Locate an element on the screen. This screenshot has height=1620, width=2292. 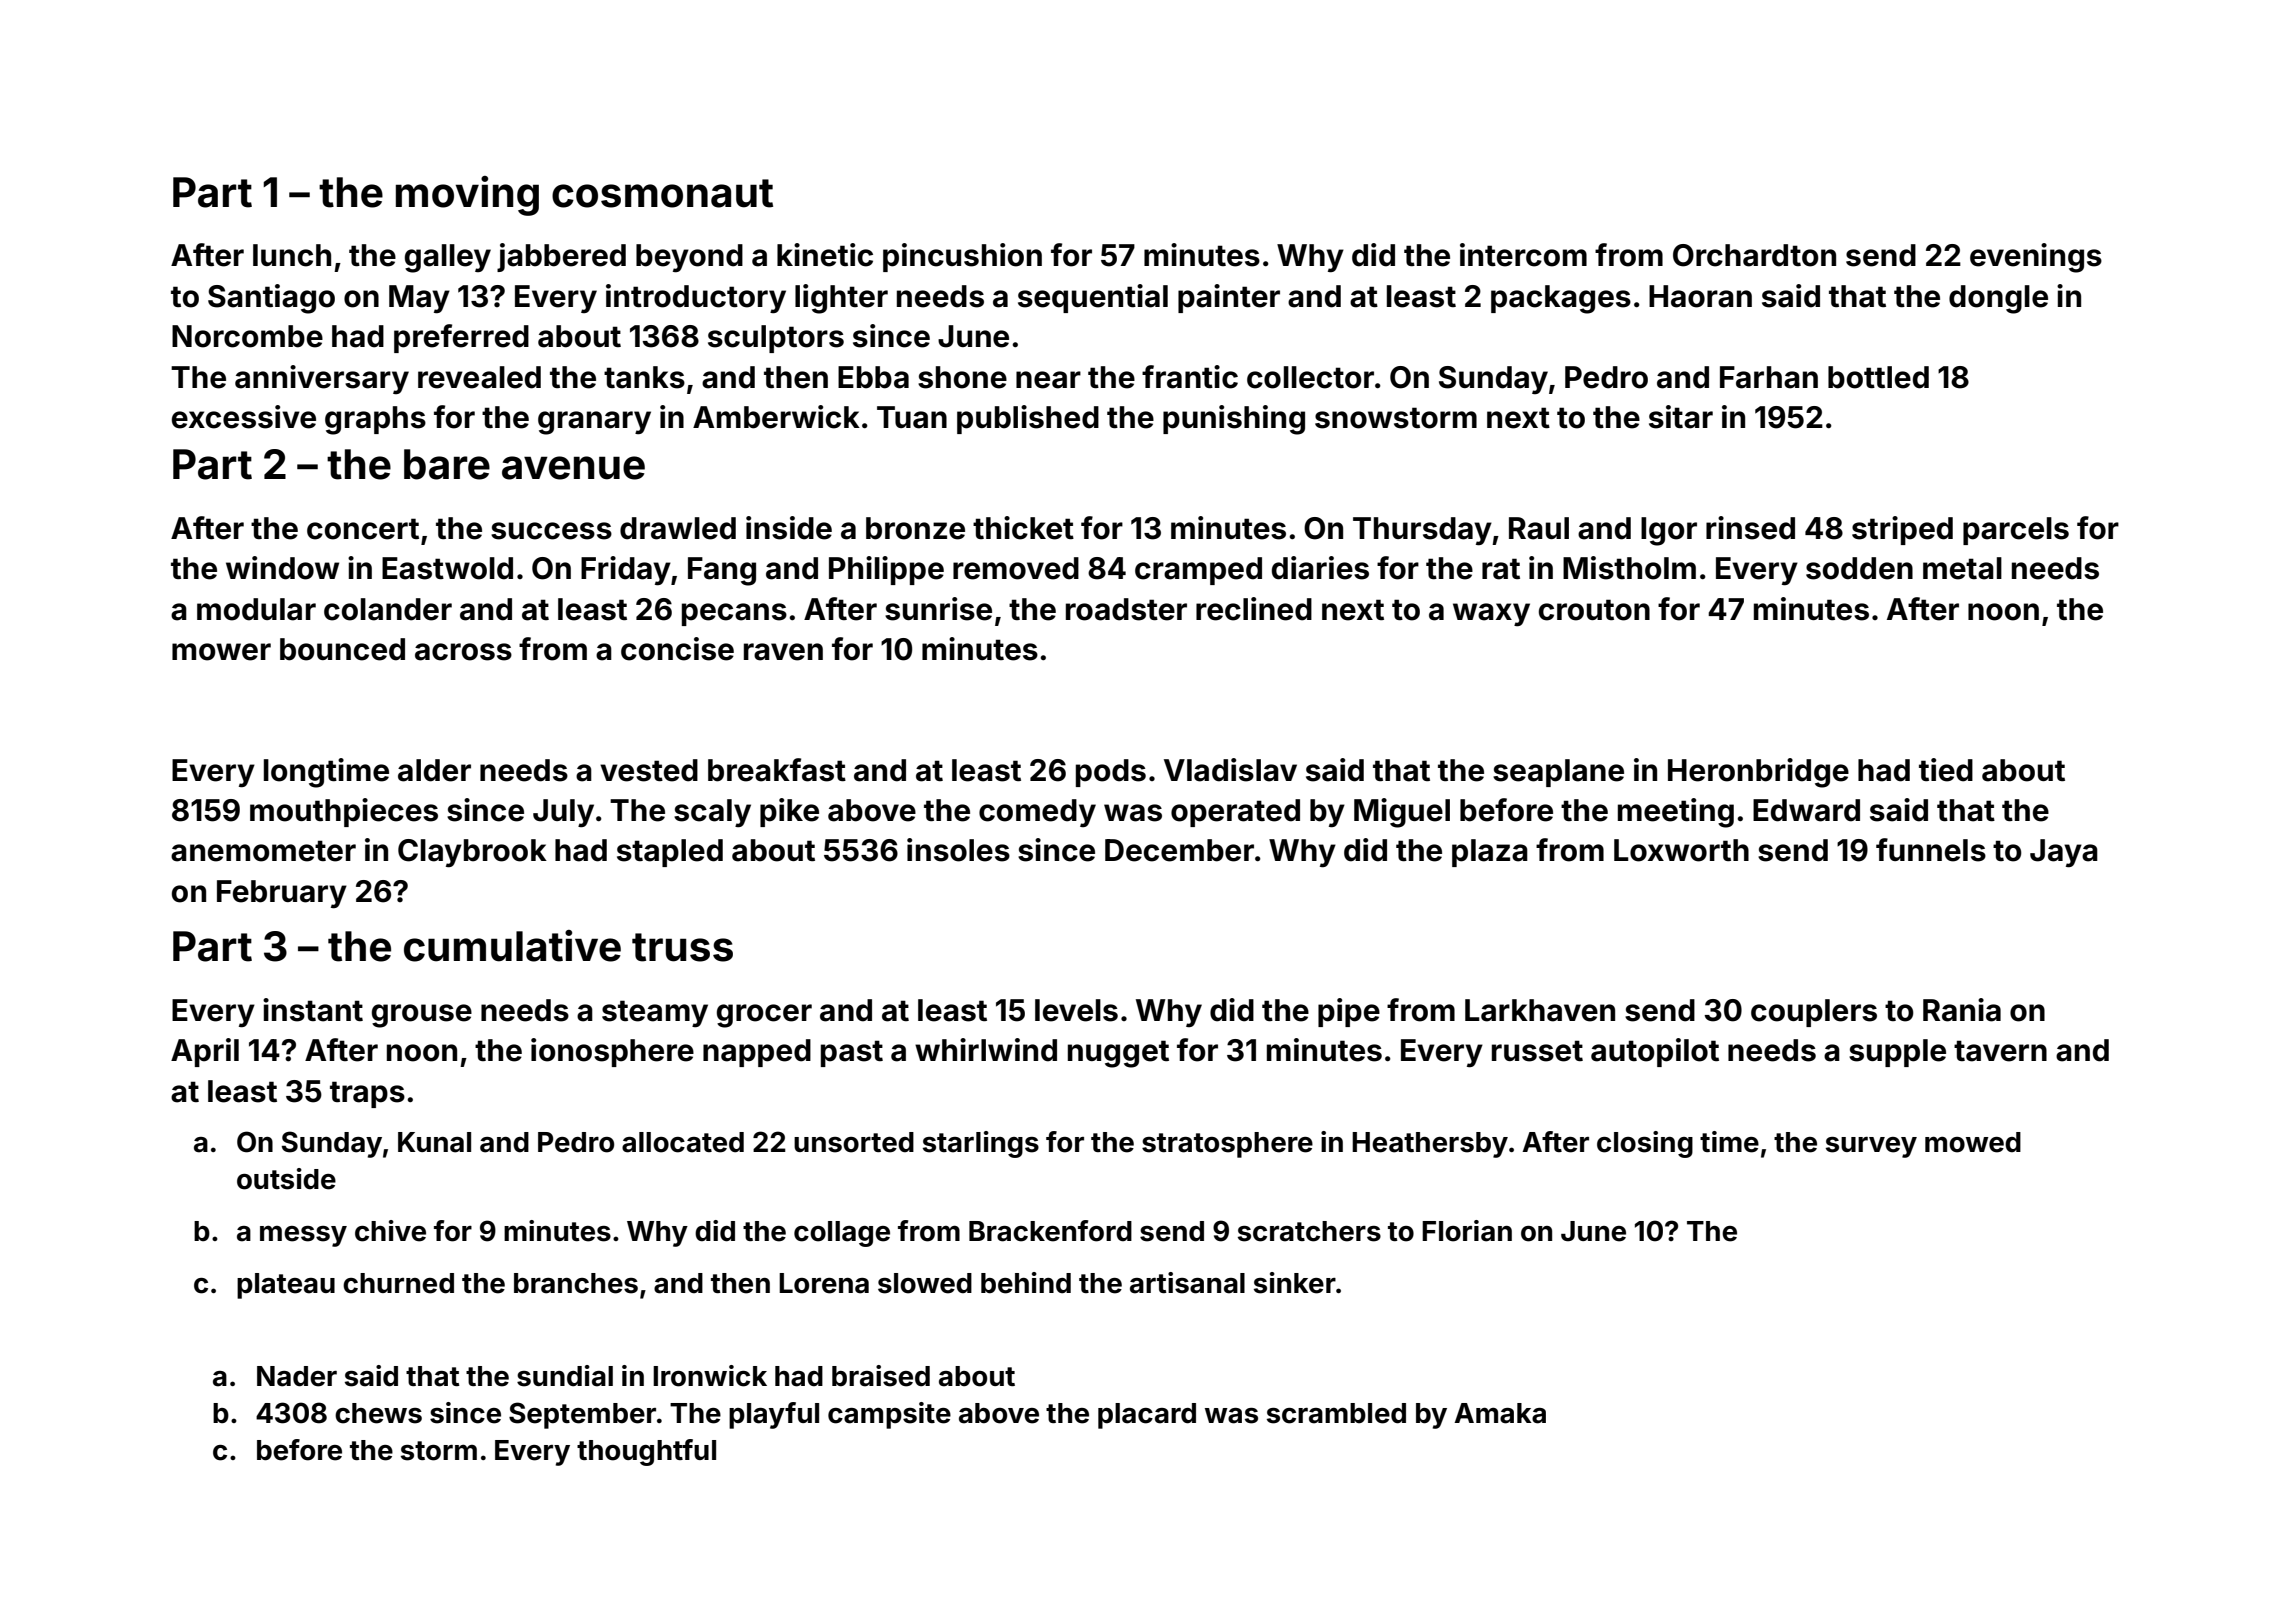
Heronbridge is located at coordinates (1758, 773).
